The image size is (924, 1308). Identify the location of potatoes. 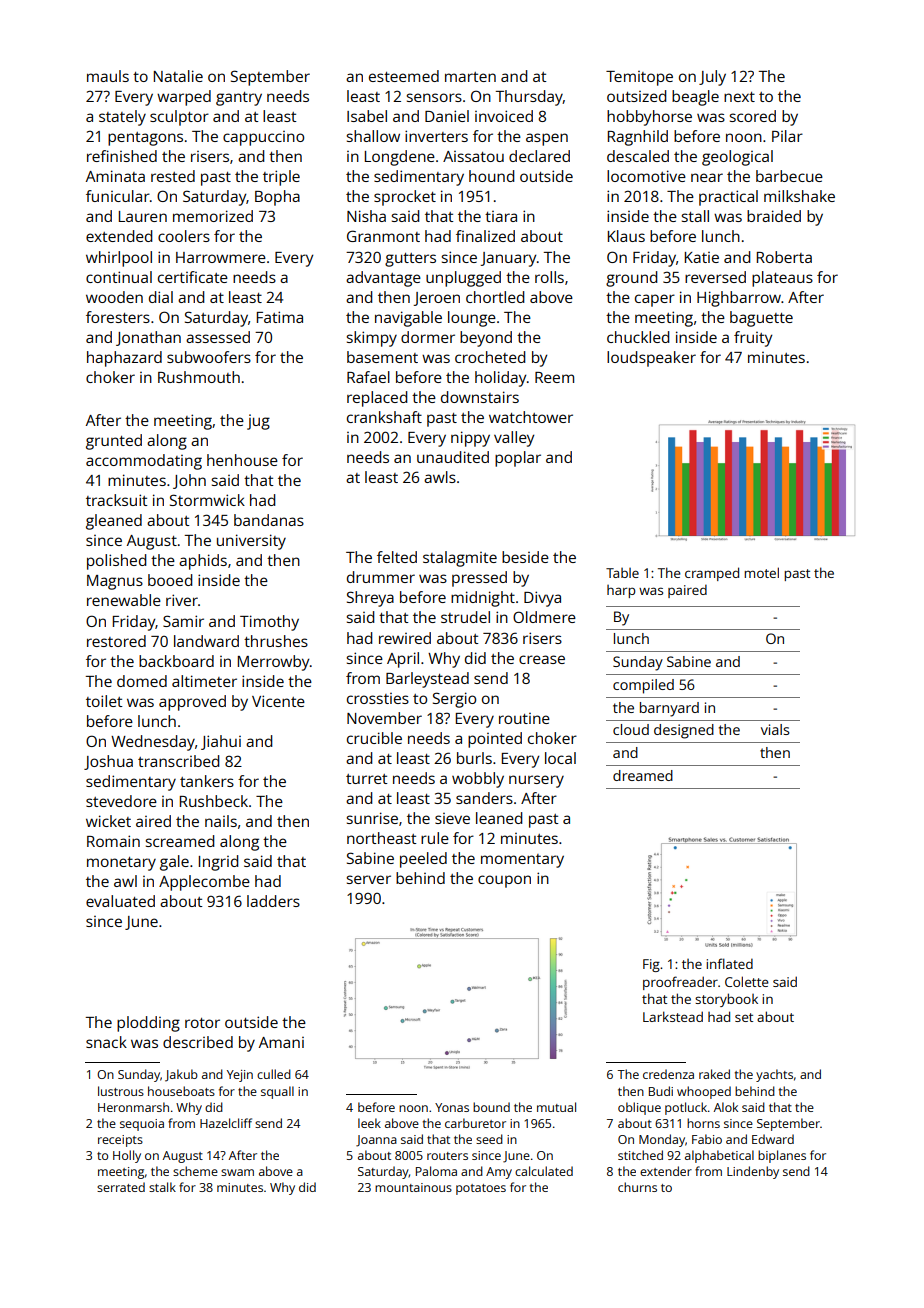
(481, 1189).
